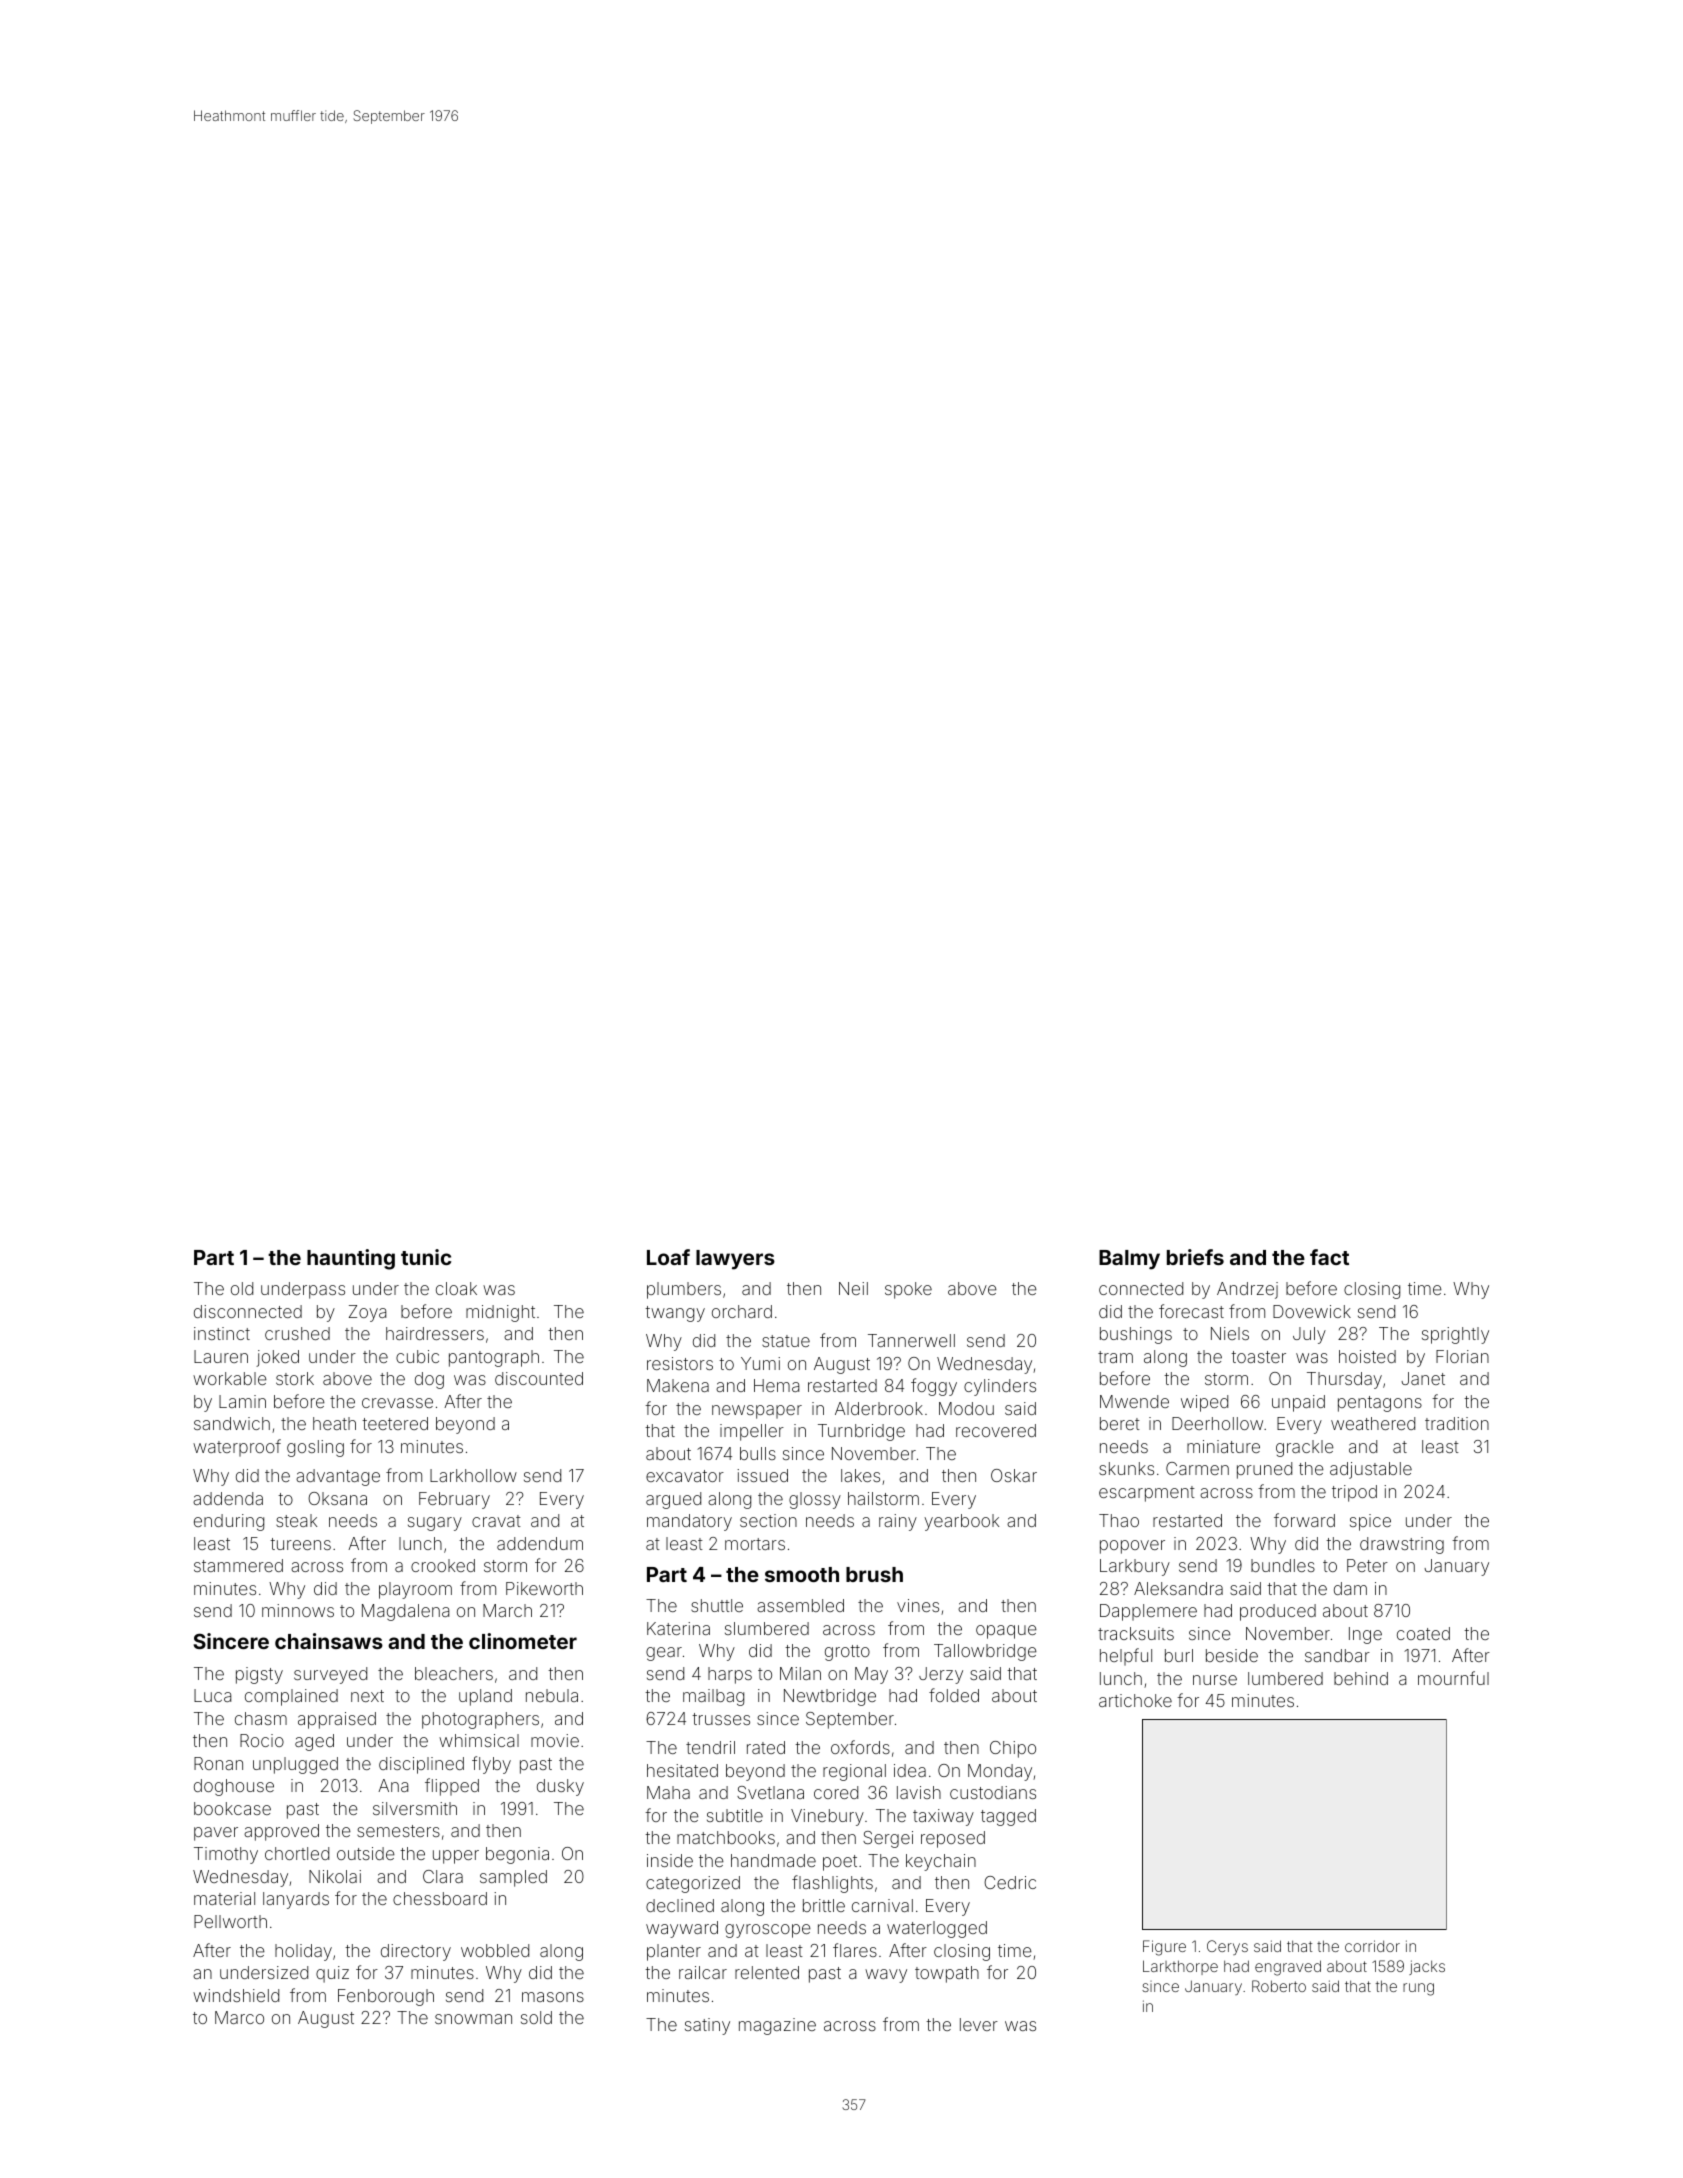 The width and height of the screenshot is (1683, 2178). Describe the element at coordinates (1215, 1680) in the screenshot. I see `nurse` at that location.
